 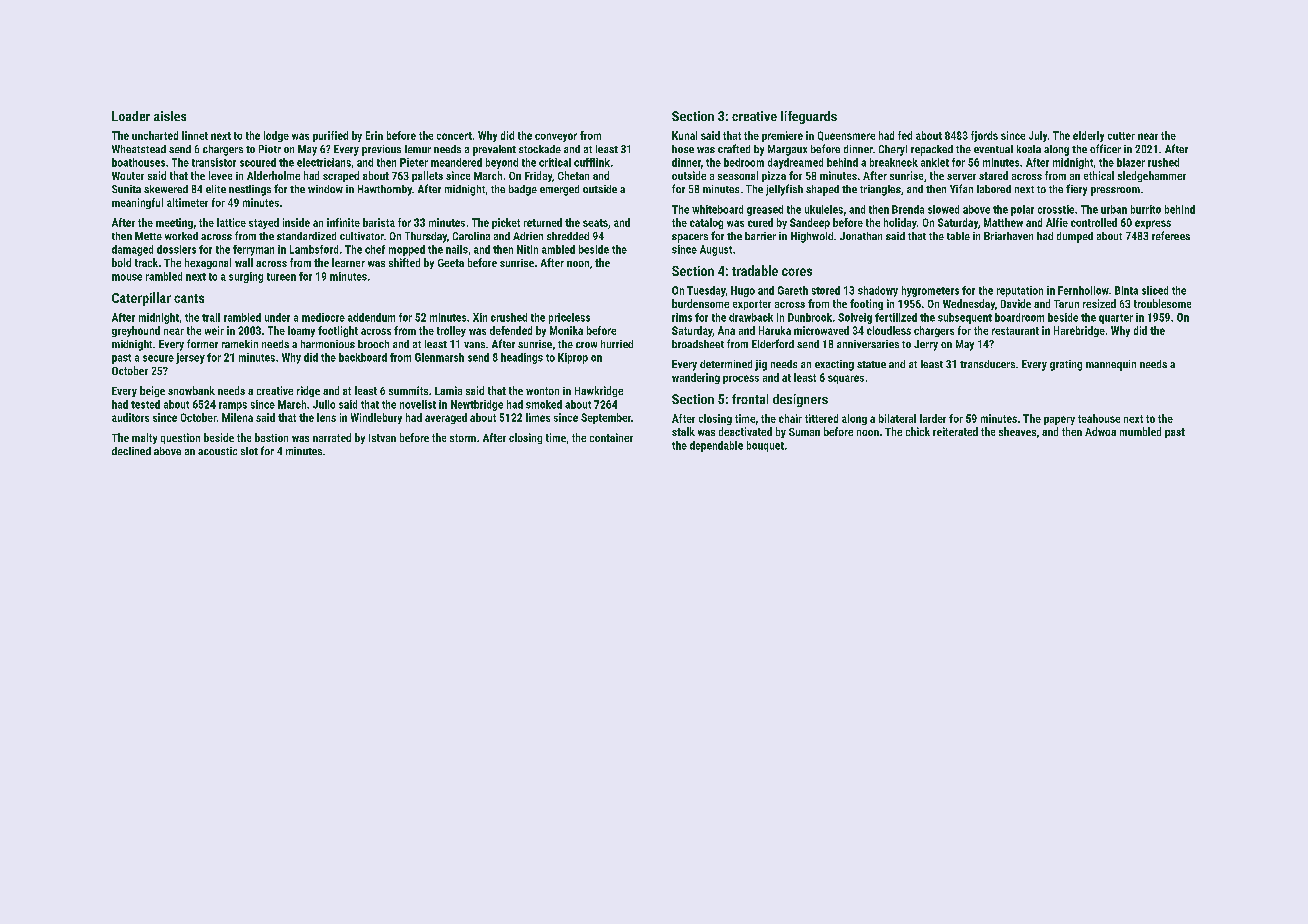 What do you see at coordinates (809, 117) in the screenshot?
I see `lifeguards` at bounding box center [809, 117].
